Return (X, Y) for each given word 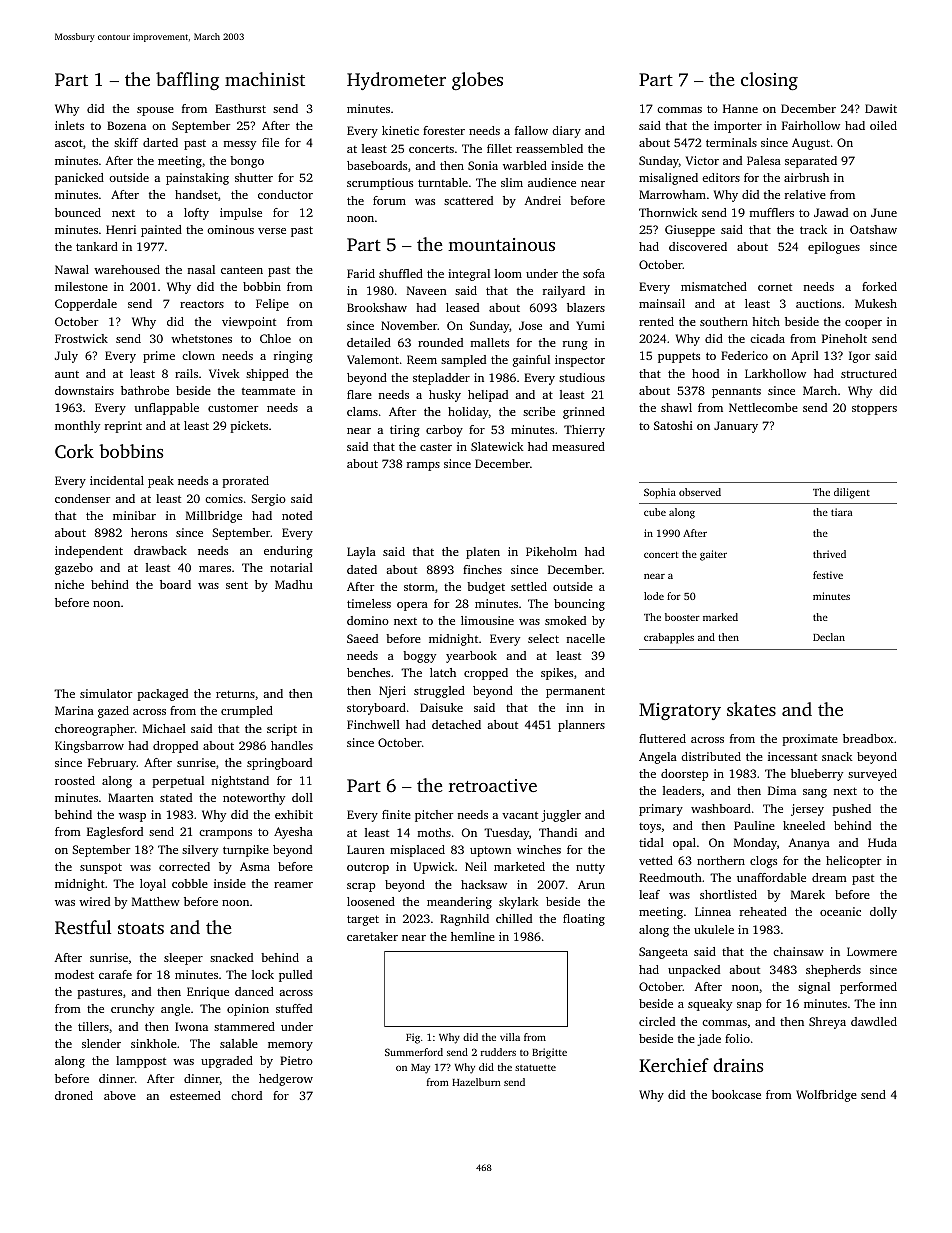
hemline (473, 936)
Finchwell (373, 724)
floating (584, 920)
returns (235, 694)
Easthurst (240, 108)
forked (879, 286)
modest (74, 974)
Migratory (680, 711)
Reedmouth (670, 877)
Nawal (72, 269)
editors (721, 177)
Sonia (483, 165)
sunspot (101, 868)
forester (444, 130)
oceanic (840, 911)
